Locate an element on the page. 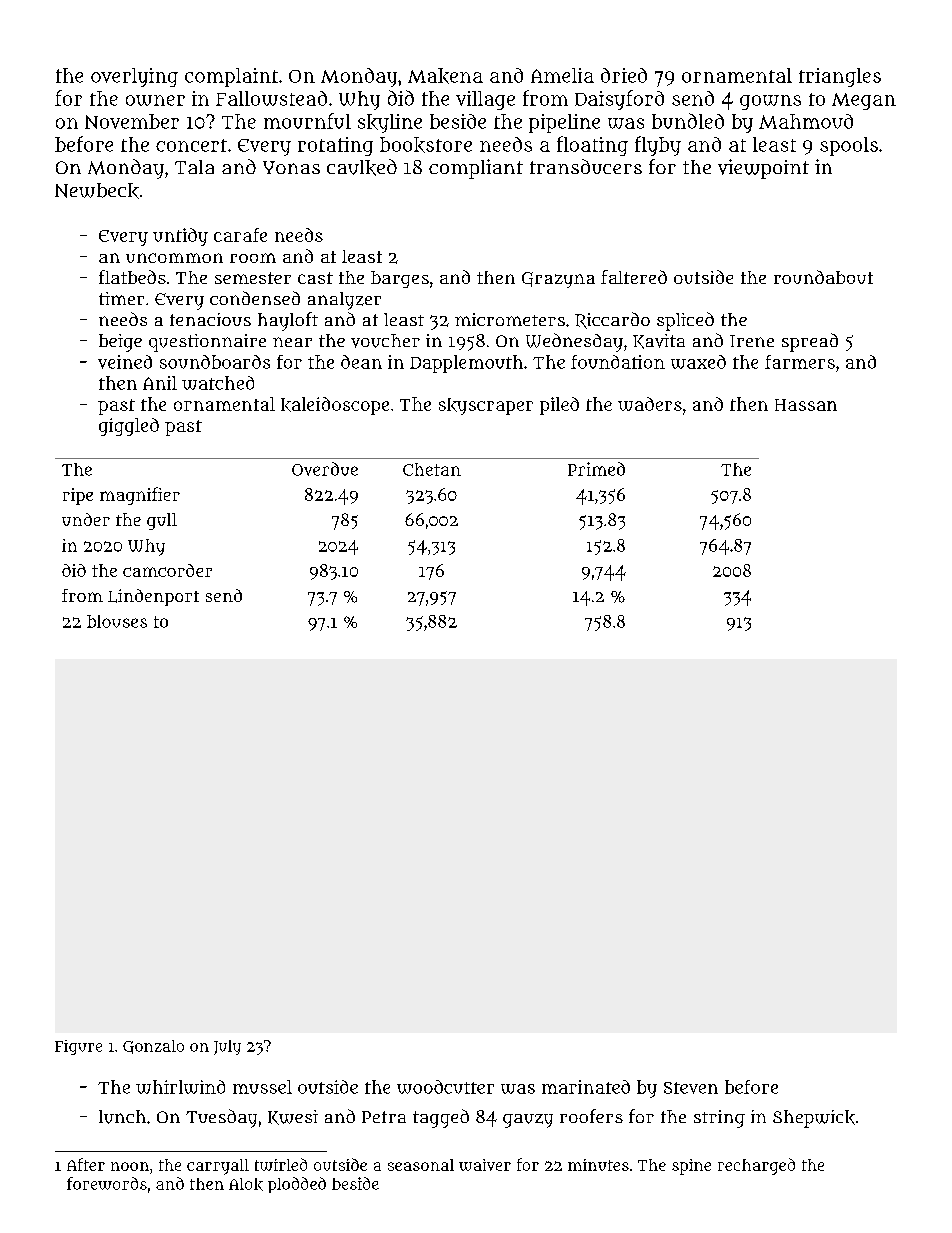  woodcutter is located at coordinates (445, 1087).
